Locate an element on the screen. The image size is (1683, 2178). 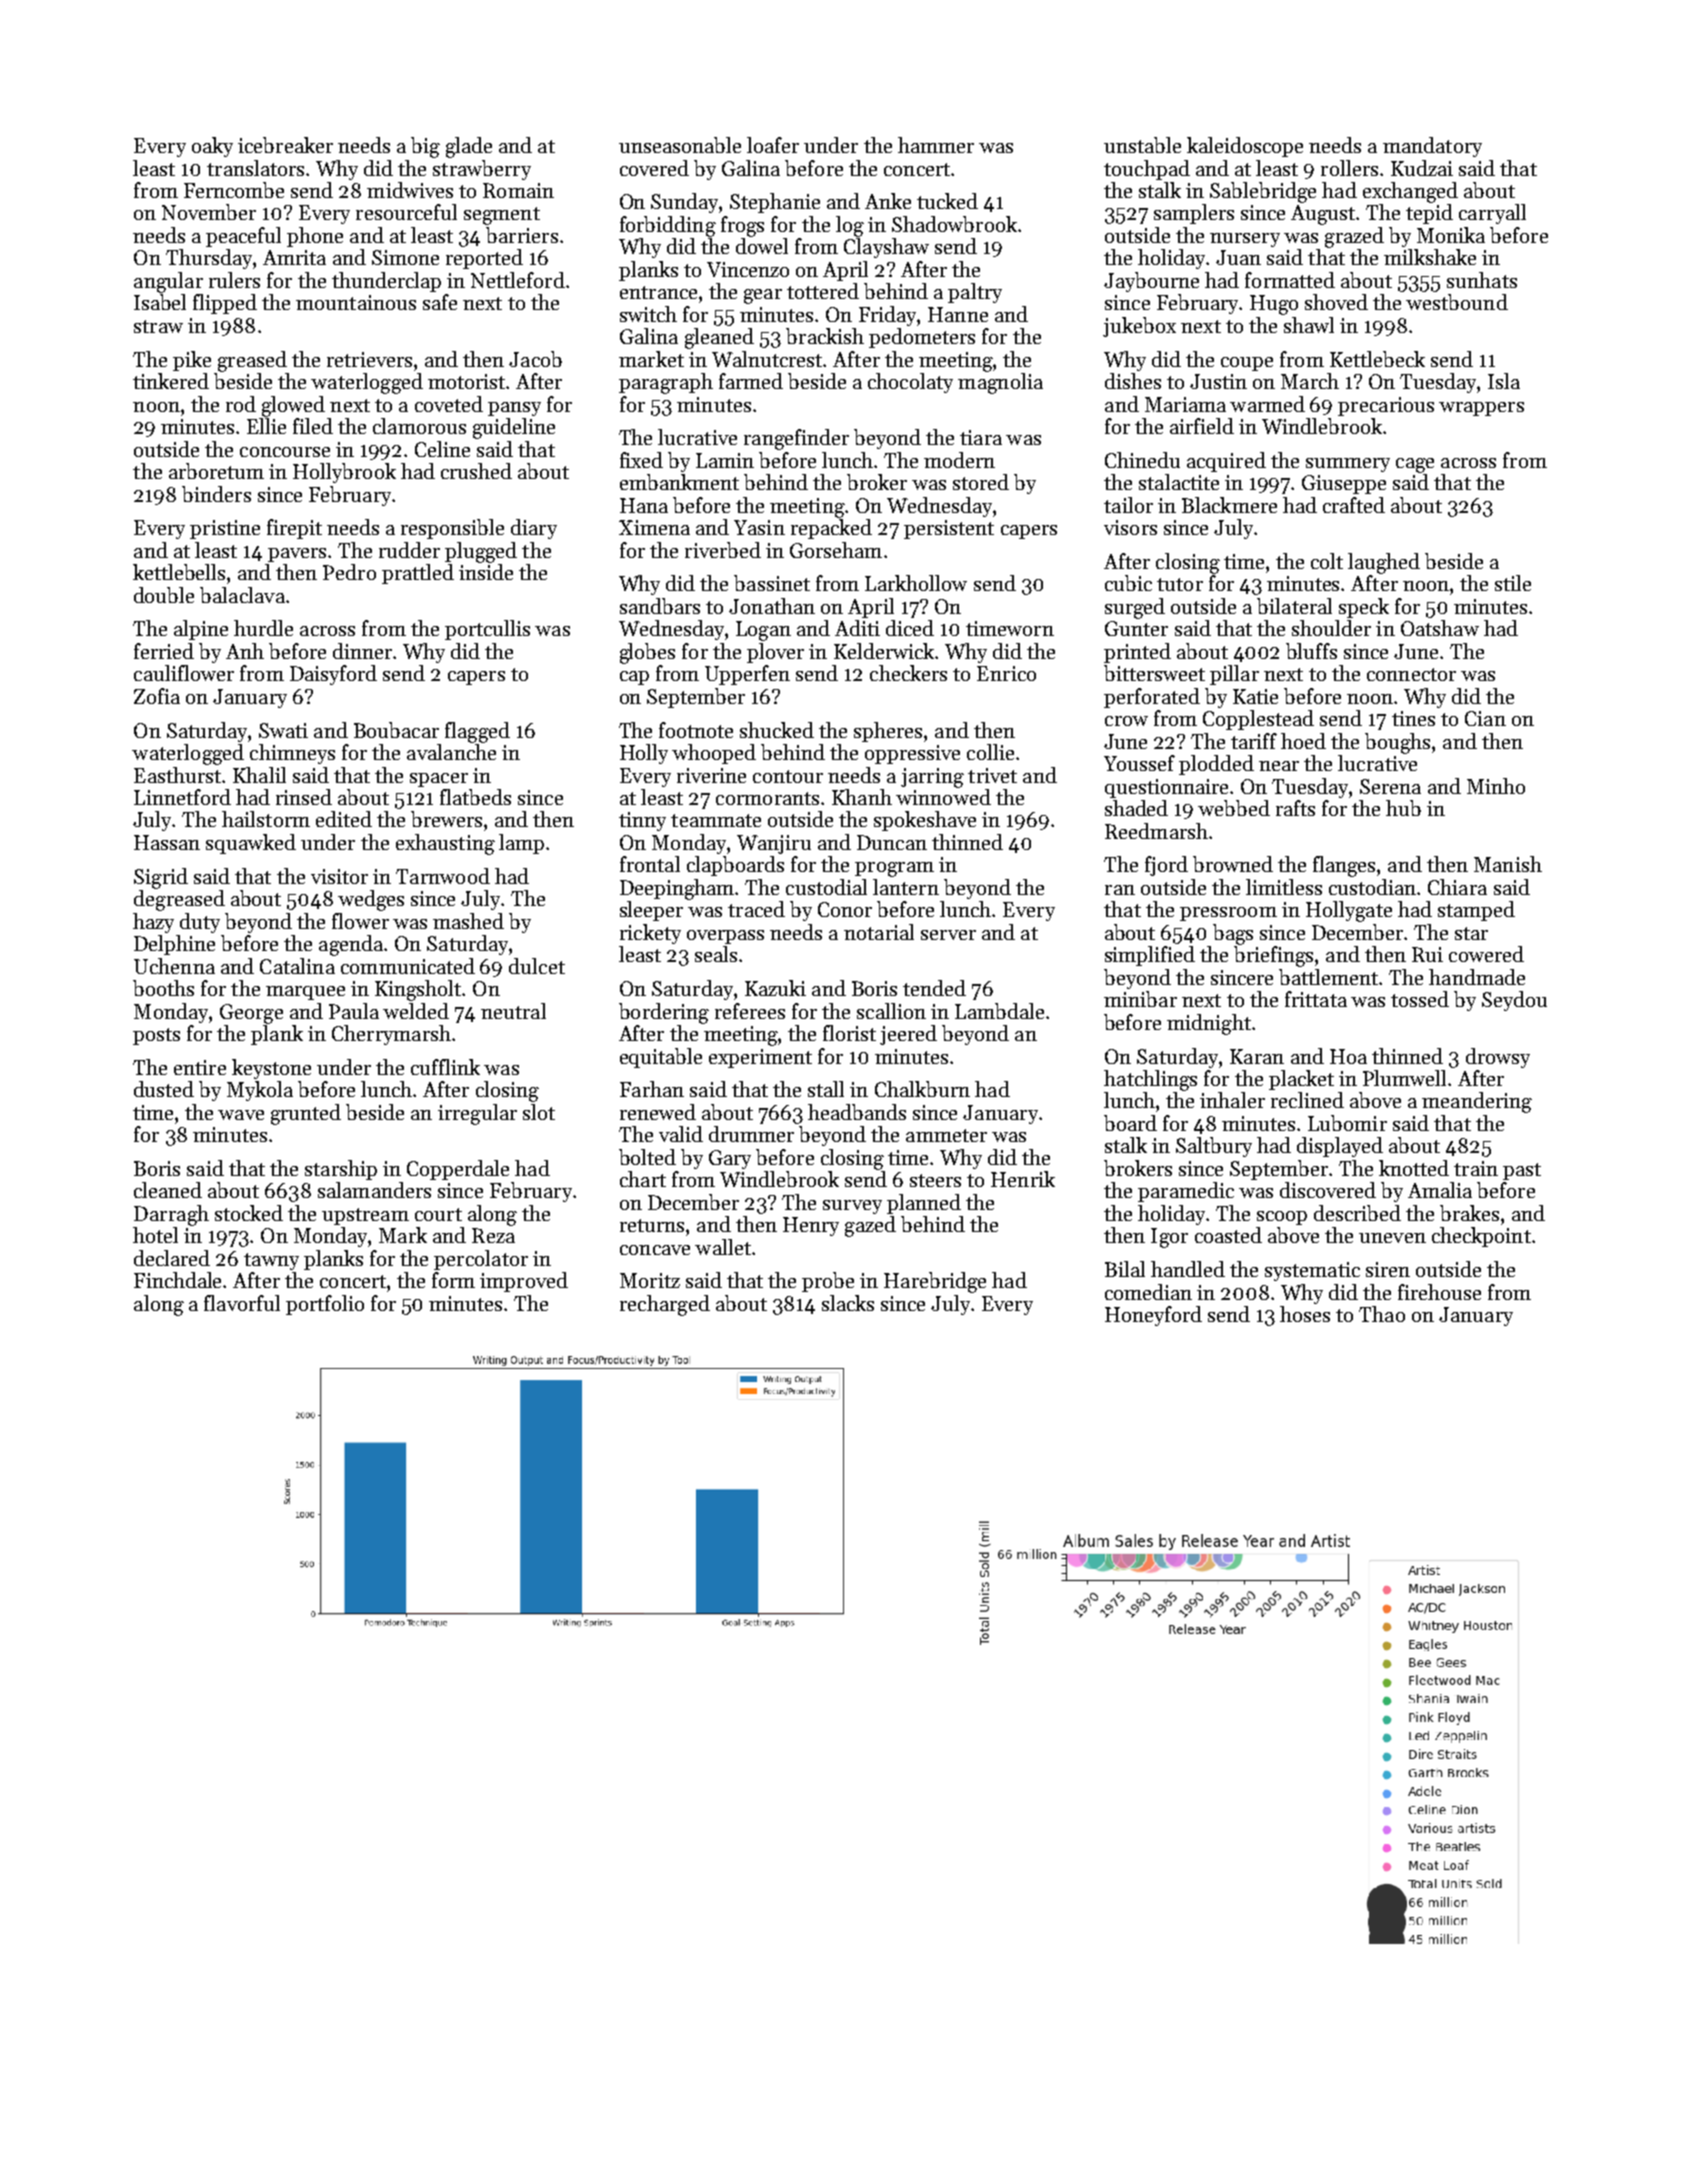
Anke is located at coordinates (888, 201).
